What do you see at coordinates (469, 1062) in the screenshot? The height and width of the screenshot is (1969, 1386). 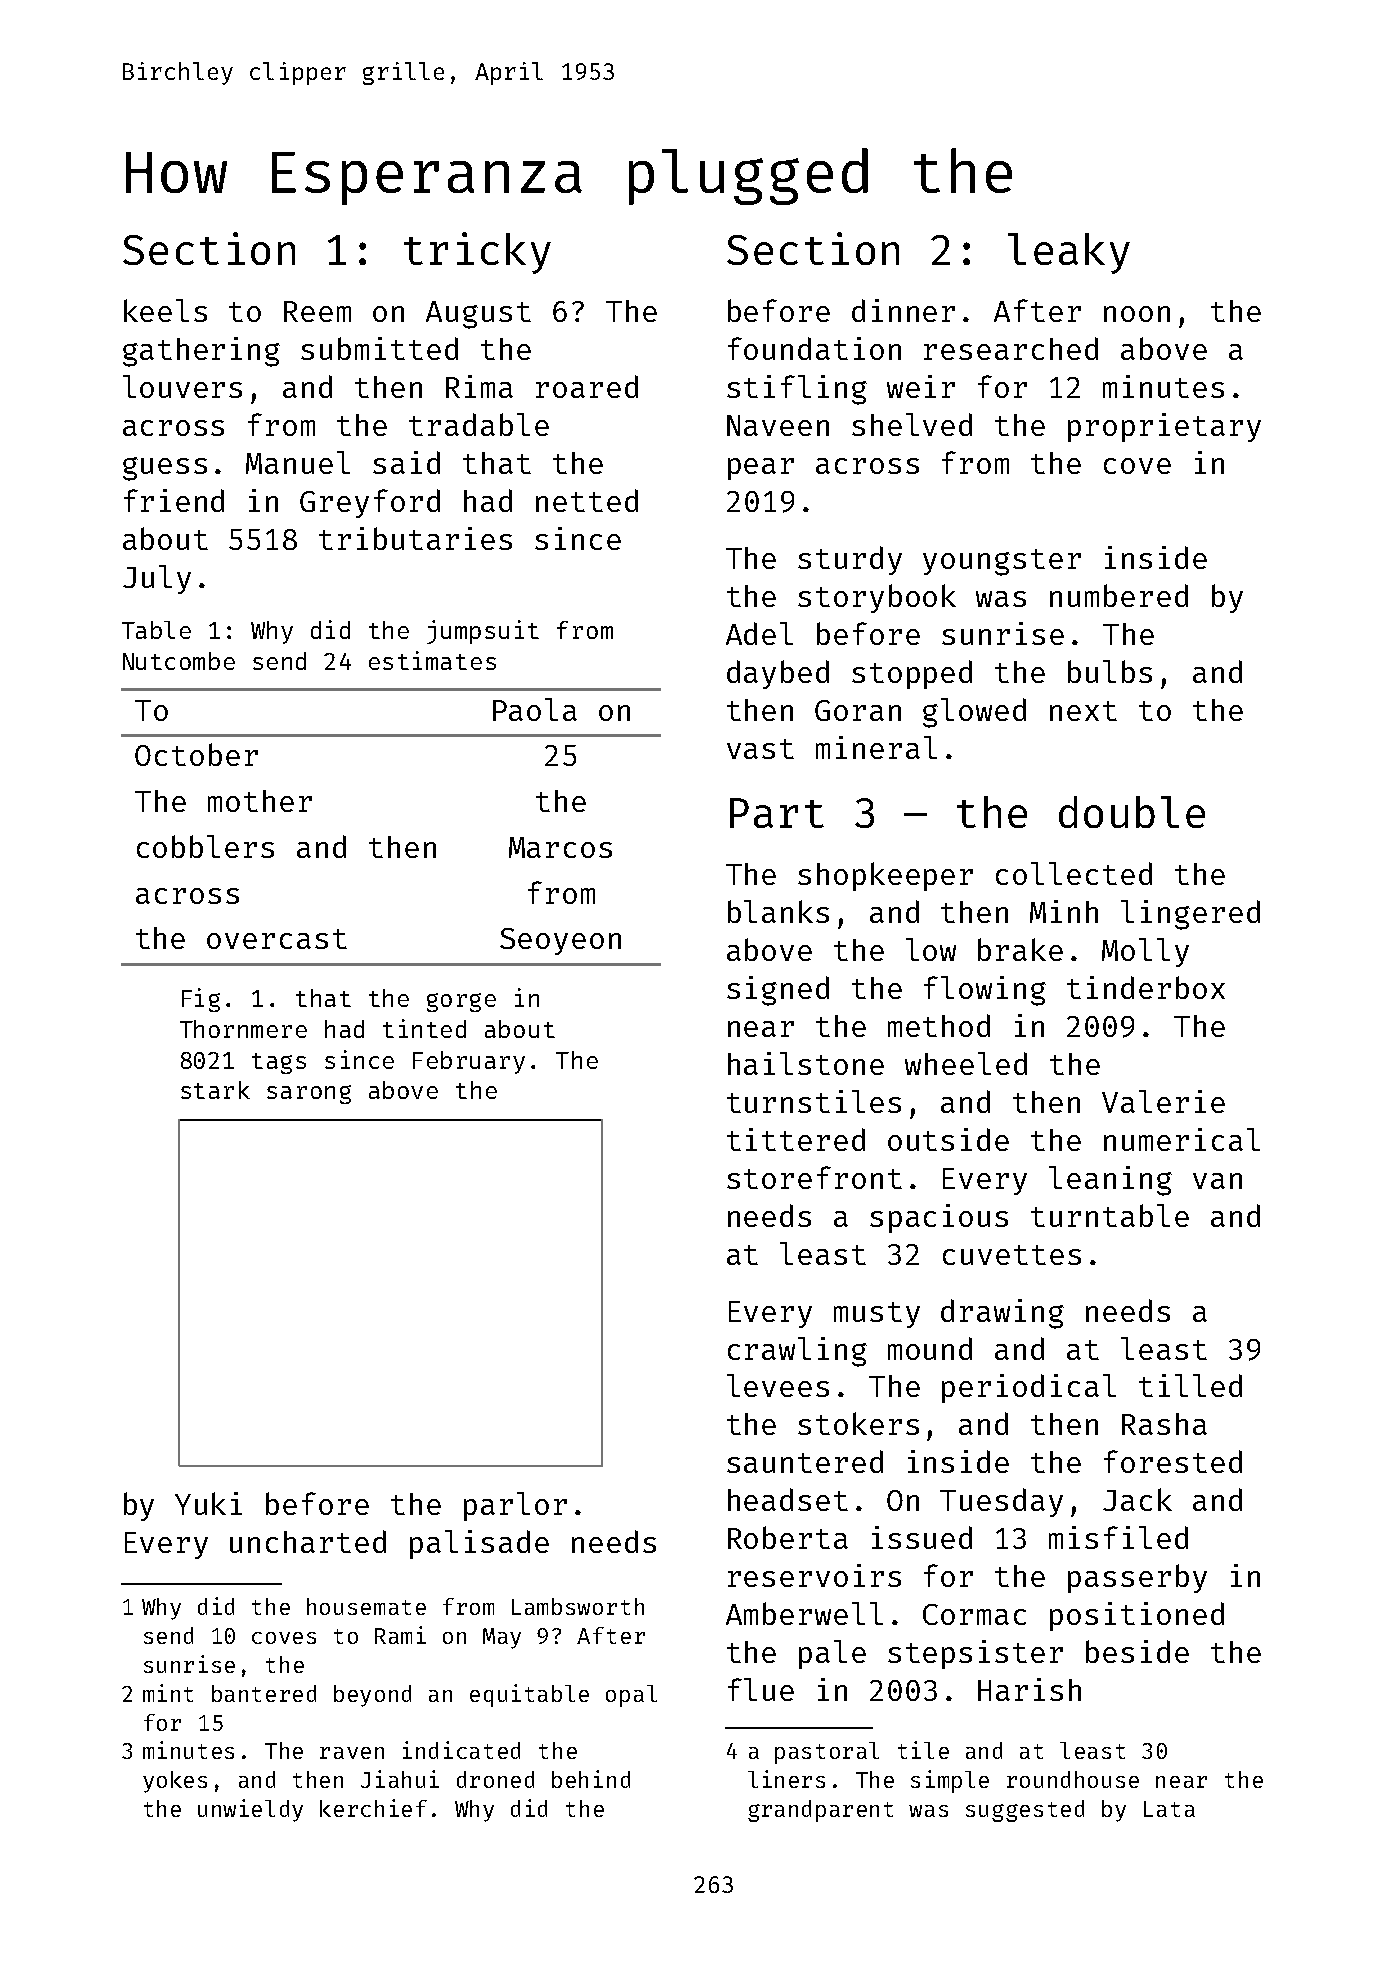 I see `February` at bounding box center [469, 1062].
